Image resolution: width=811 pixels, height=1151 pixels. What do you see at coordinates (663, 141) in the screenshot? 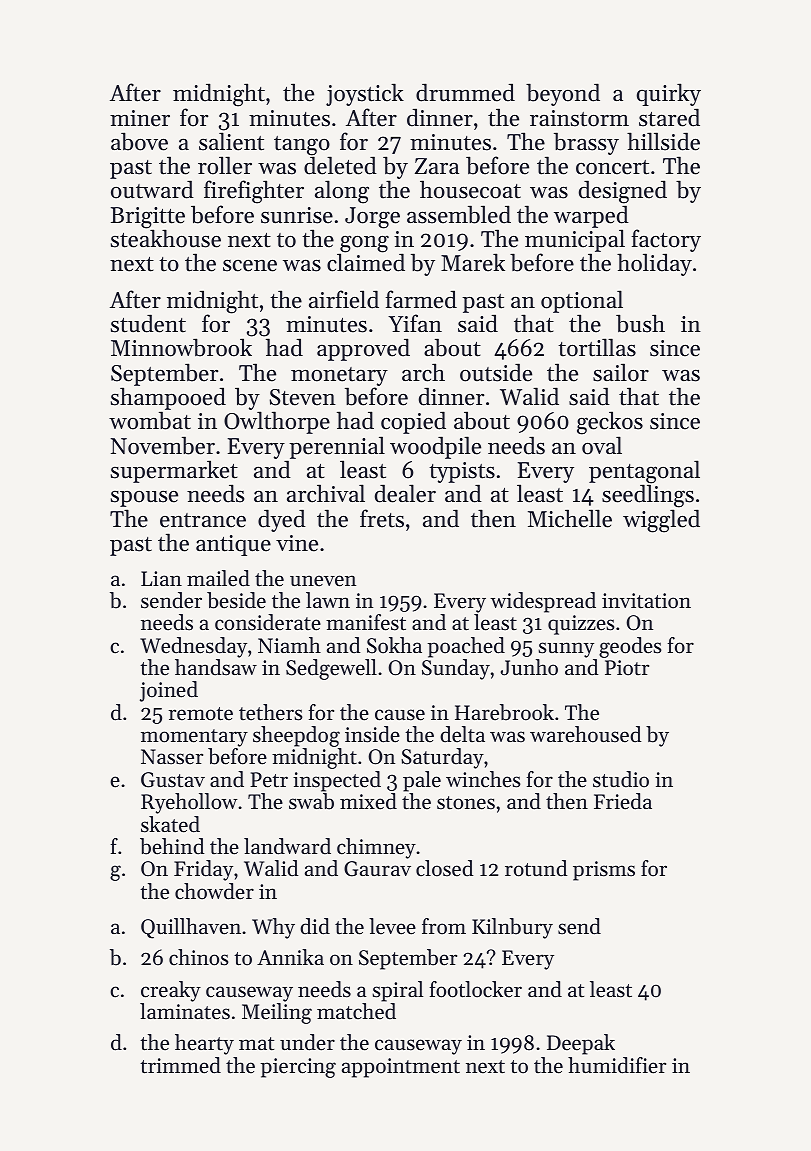
I see `hillside` at bounding box center [663, 141].
